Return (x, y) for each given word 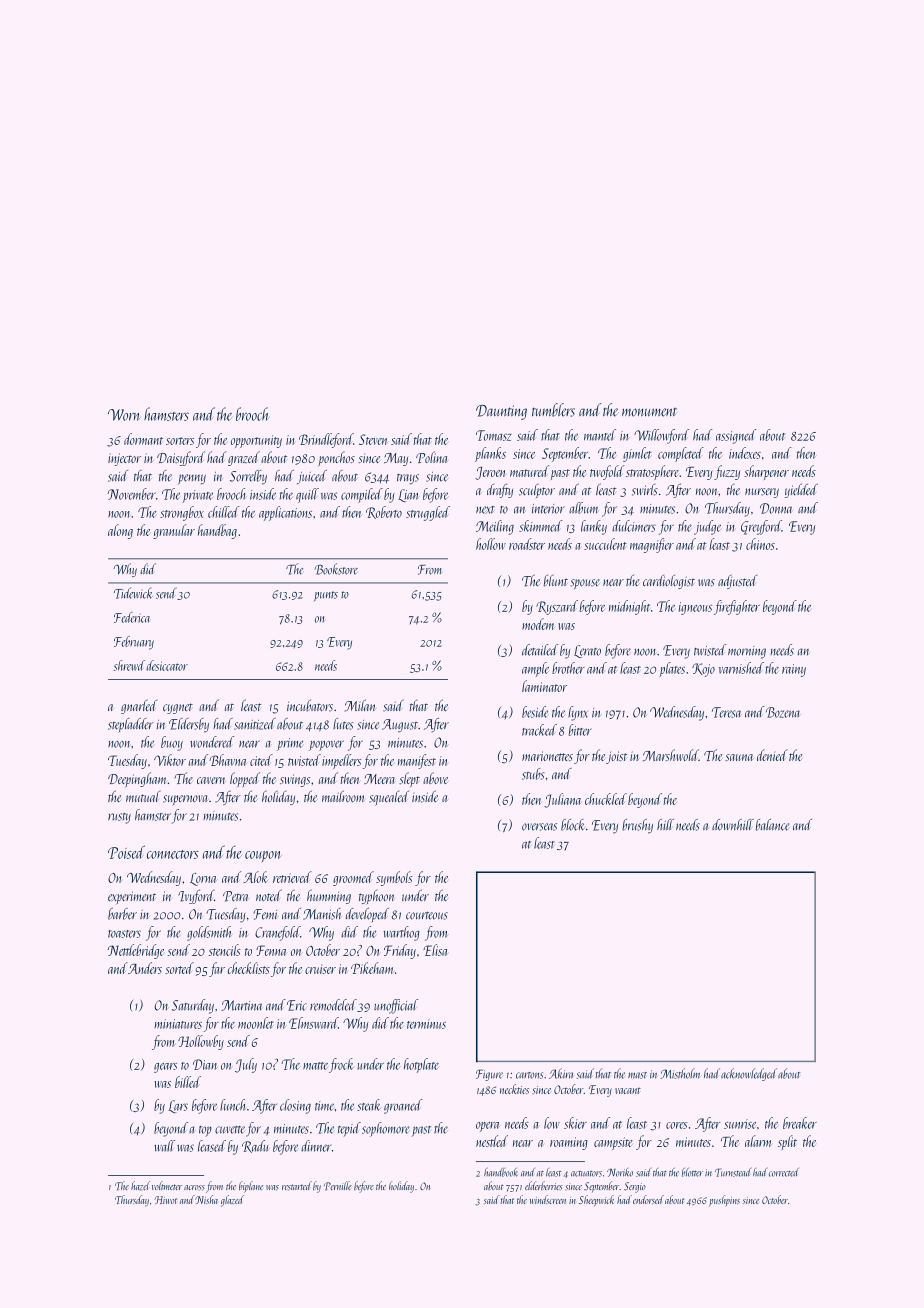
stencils (224, 950)
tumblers (553, 410)
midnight (629, 607)
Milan (360, 705)
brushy (637, 826)
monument (649, 412)
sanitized (255, 724)
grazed (244, 458)
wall (164, 1146)
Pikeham (372, 968)
